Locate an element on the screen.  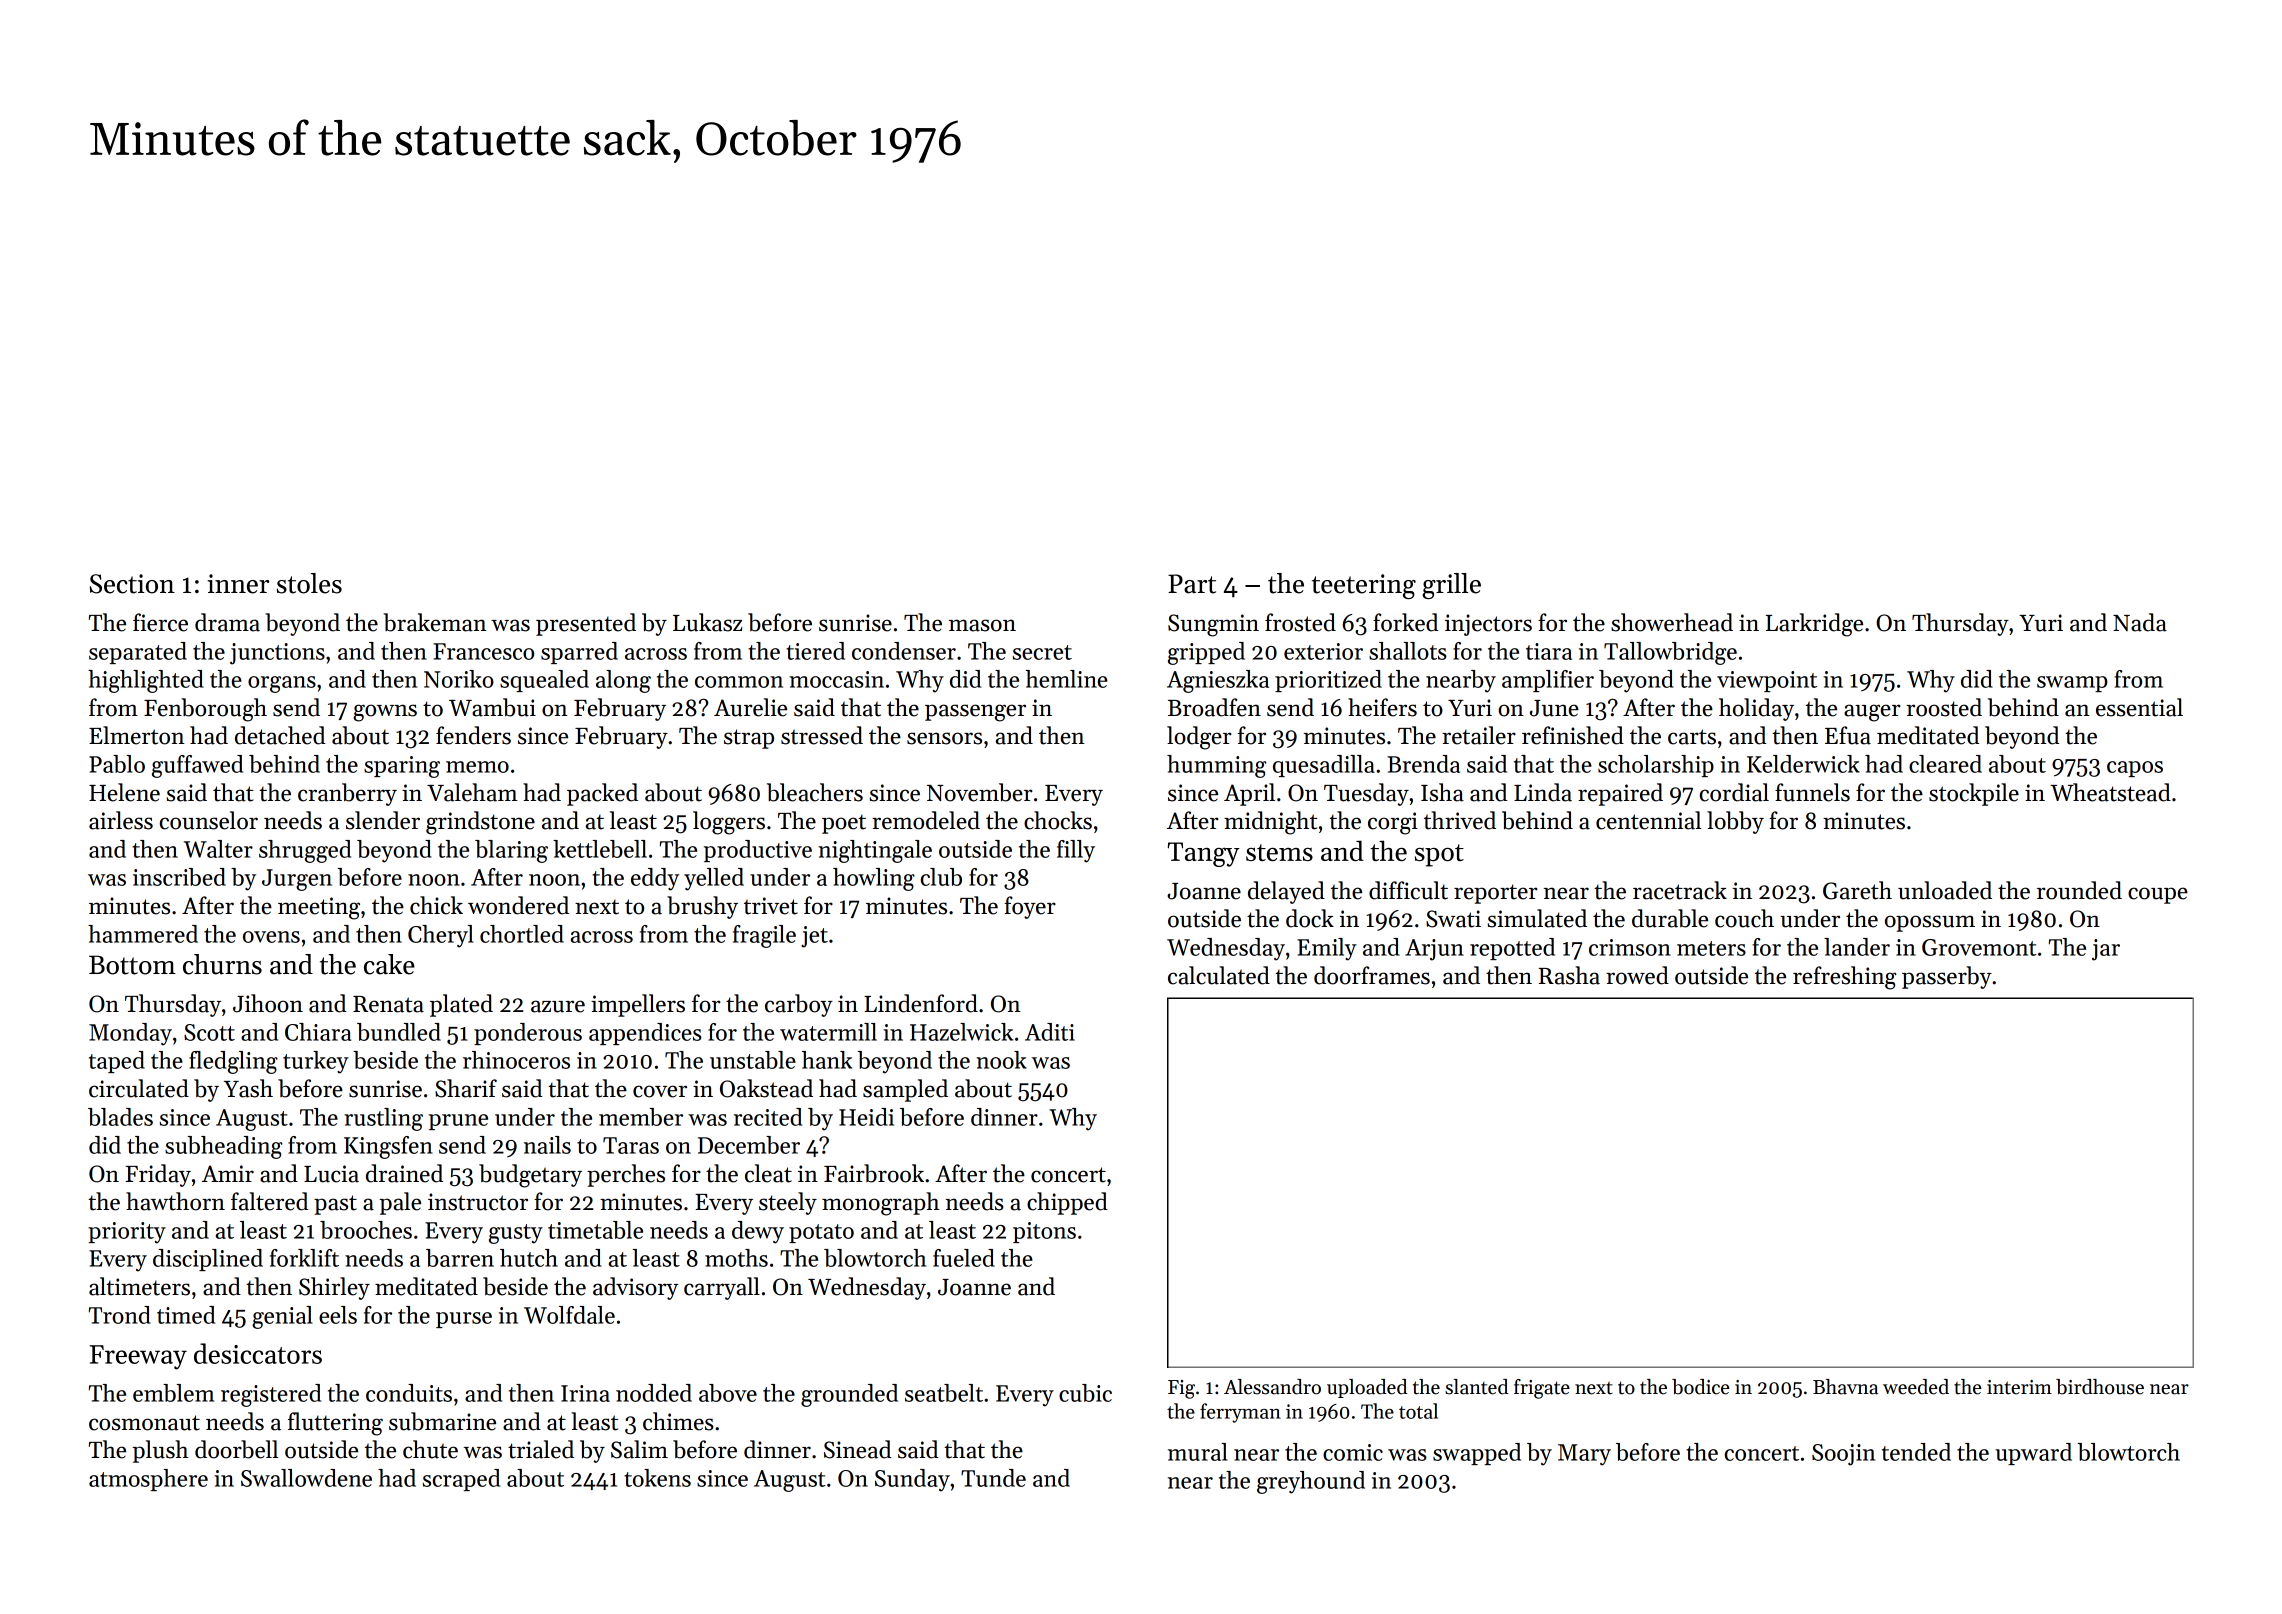
Part is located at coordinates (1192, 584).
